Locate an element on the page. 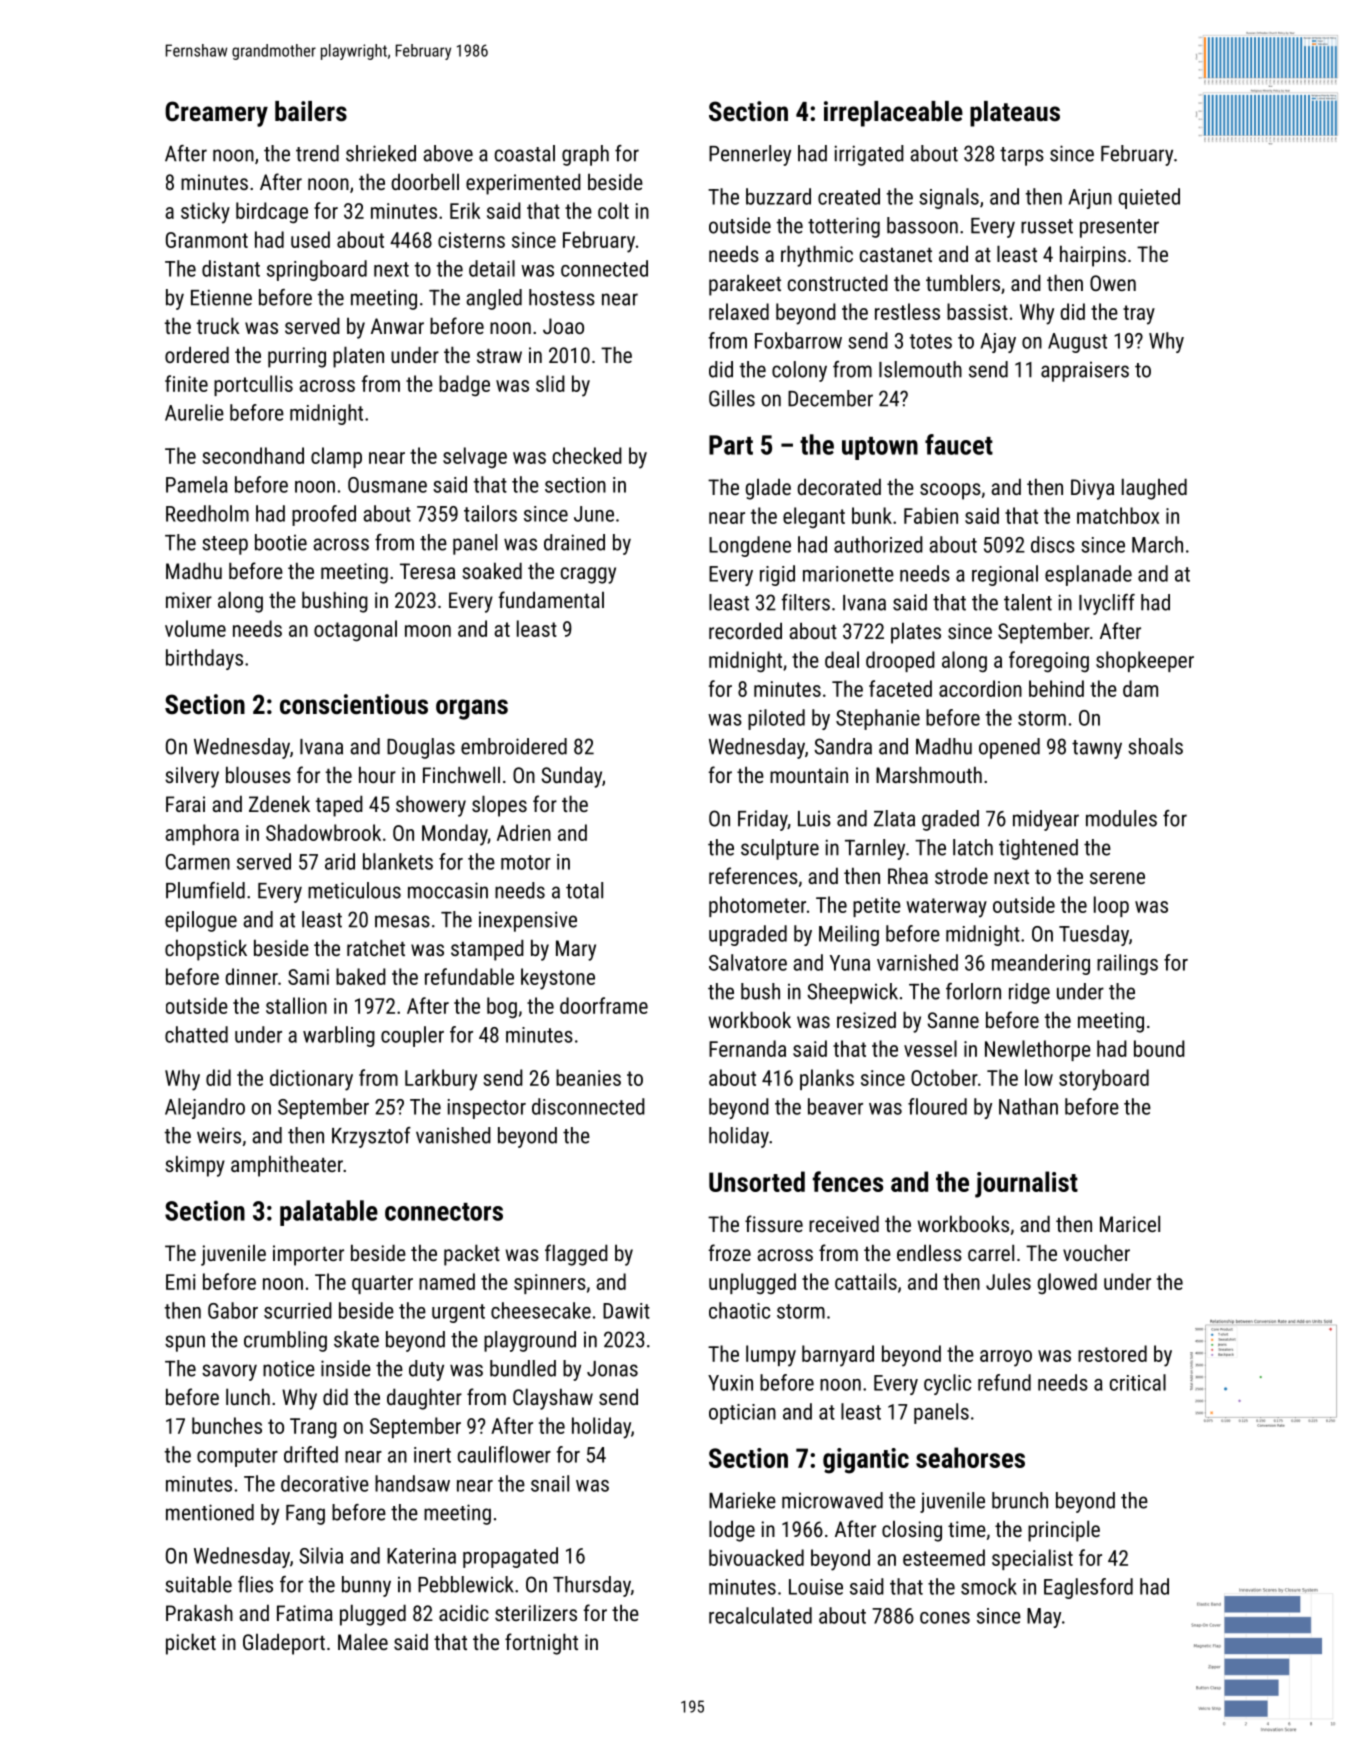 The image size is (1360, 1760). plateaus is located at coordinates (1015, 114).
